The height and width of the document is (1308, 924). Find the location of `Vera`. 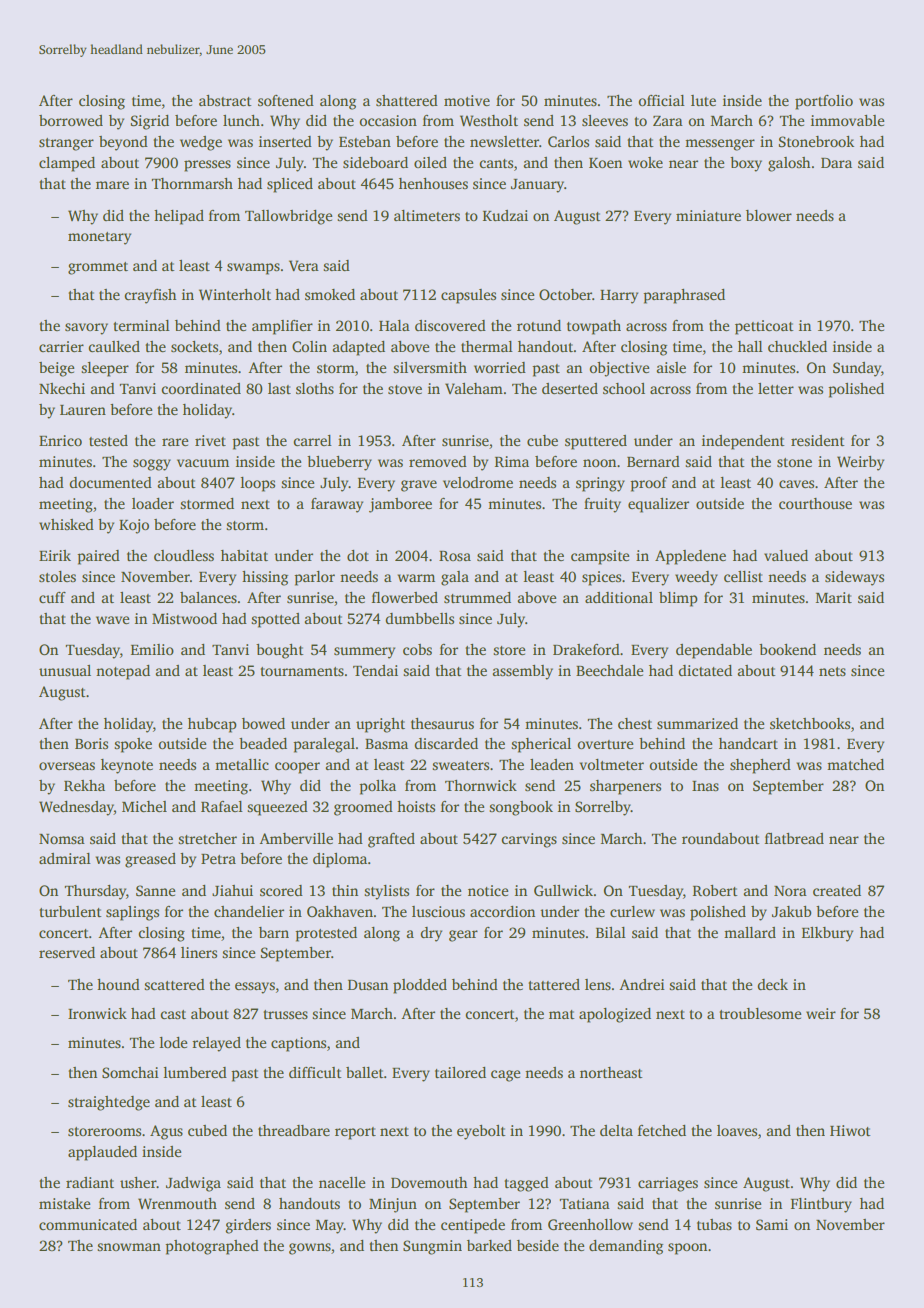

Vera is located at coordinates (304, 265).
